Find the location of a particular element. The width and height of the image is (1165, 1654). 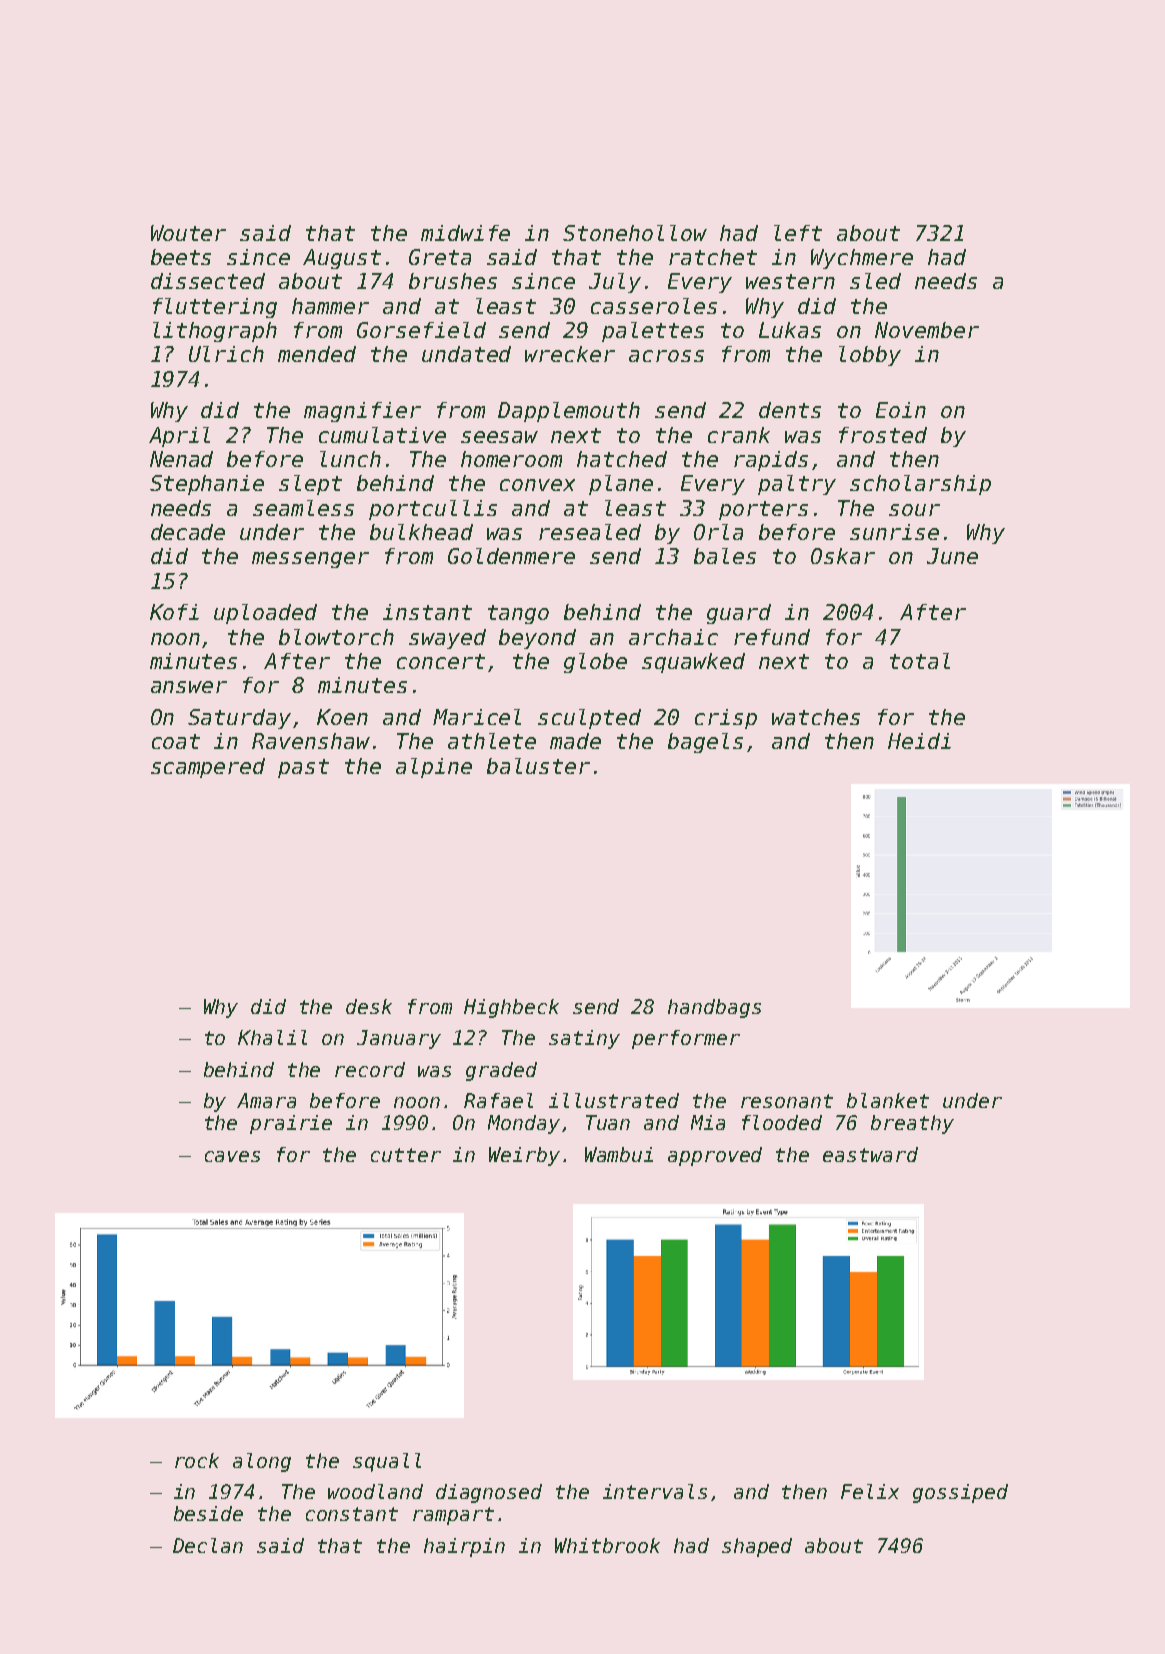

hairpin is located at coordinates (464, 1547).
